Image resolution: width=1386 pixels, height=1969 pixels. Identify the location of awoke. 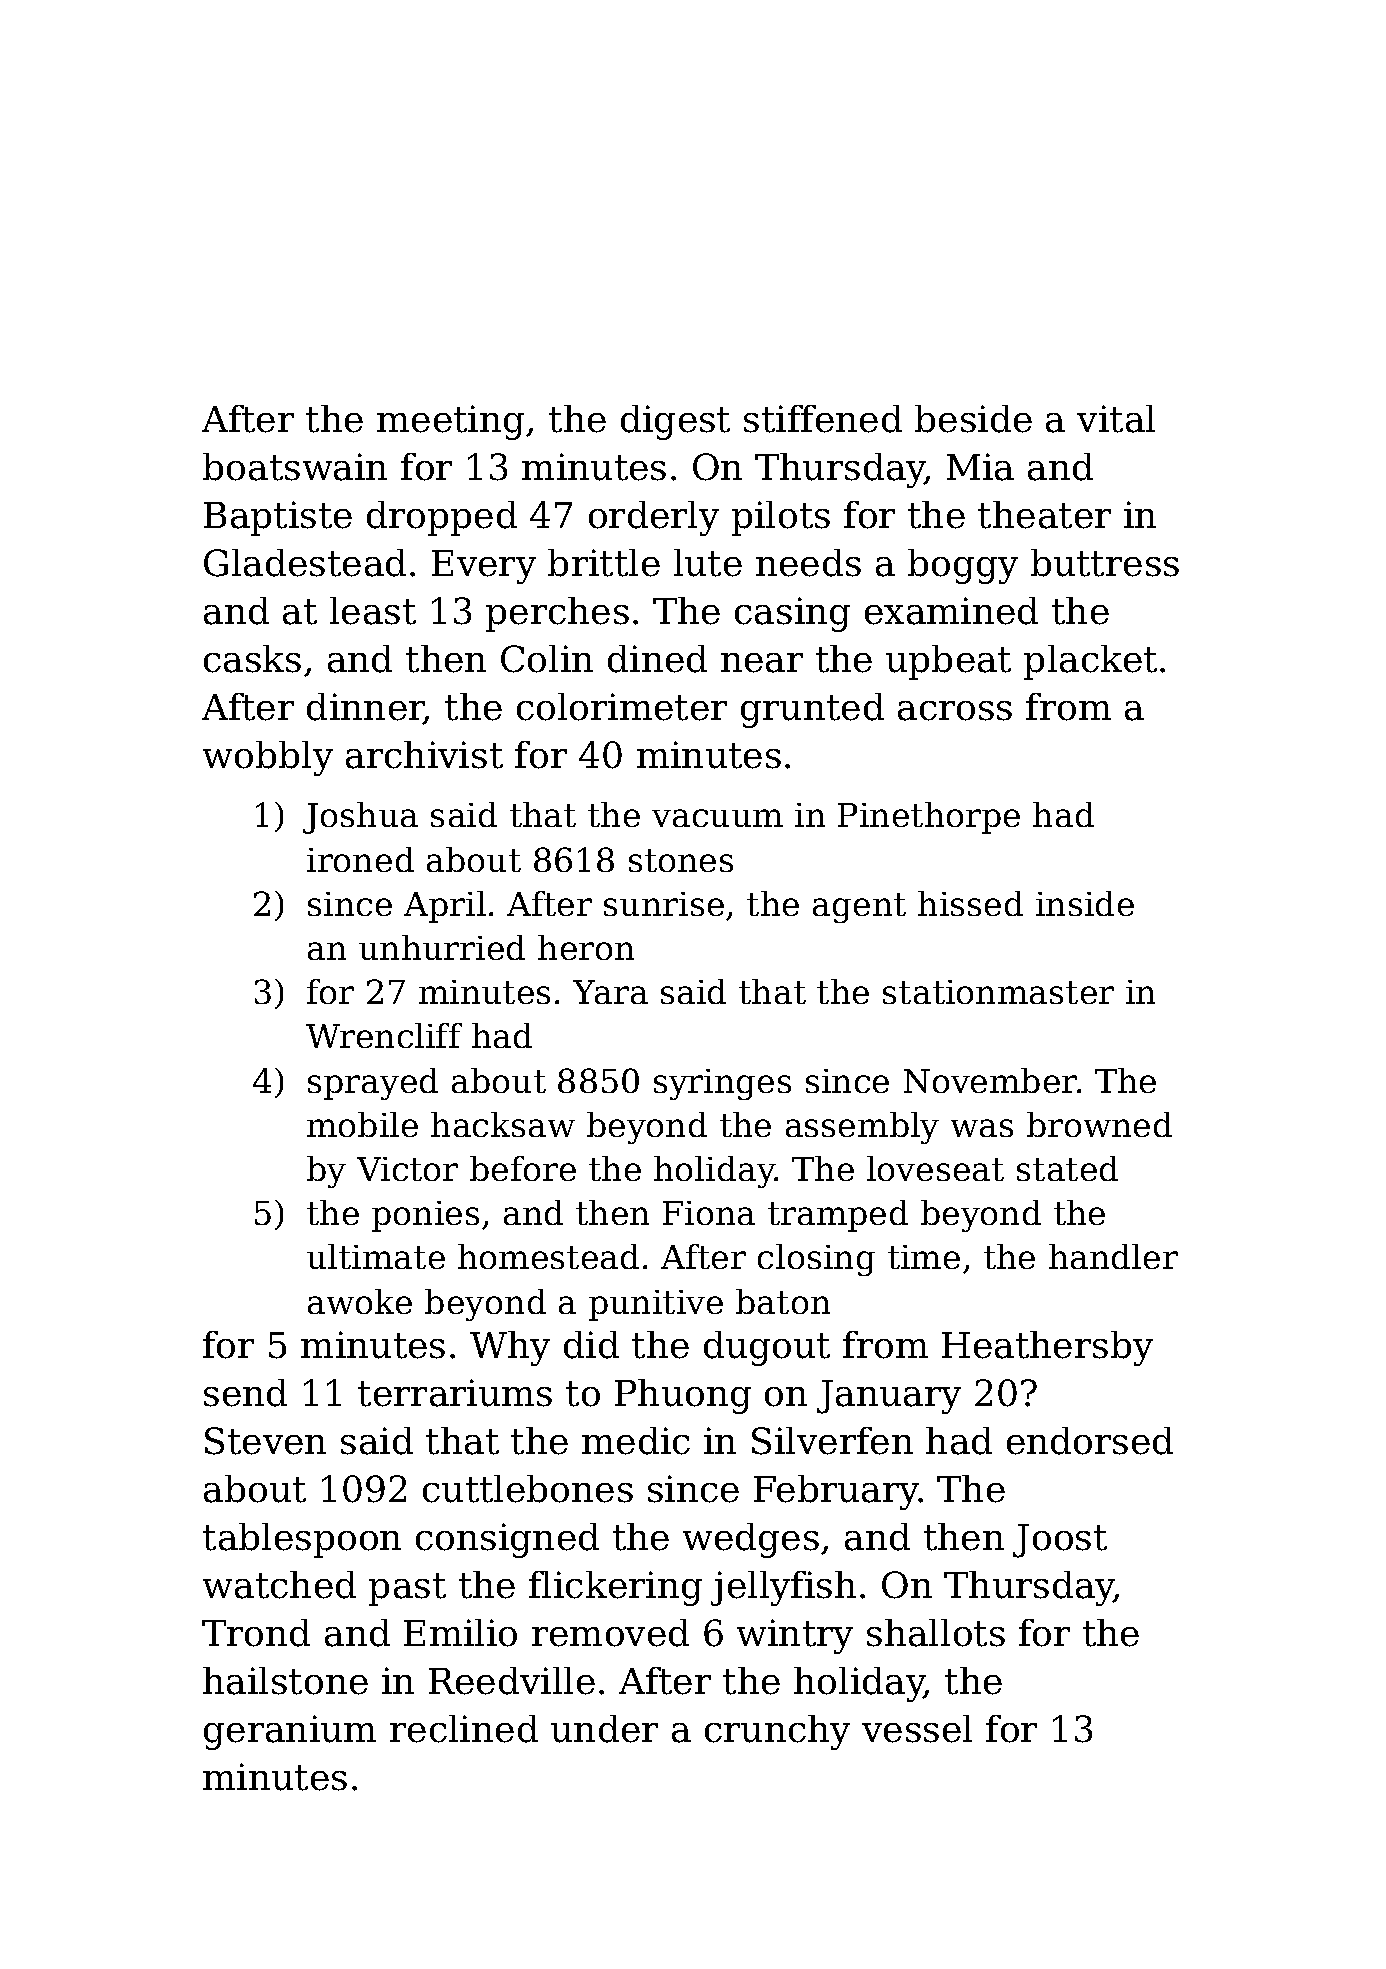
(360, 1301).
